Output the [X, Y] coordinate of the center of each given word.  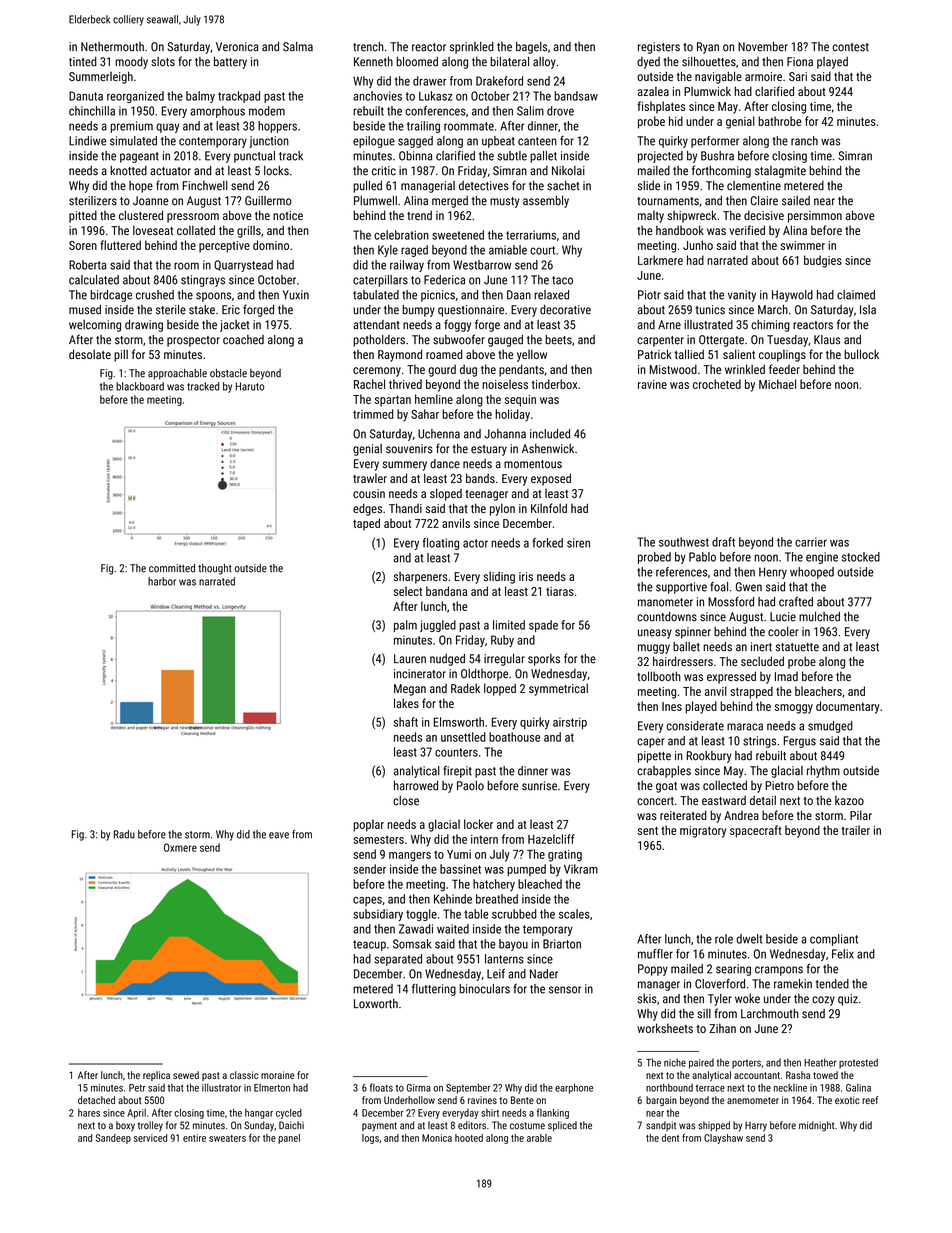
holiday [512, 415]
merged [450, 202]
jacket [234, 326]
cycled [289, 1114]
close [406, 801]
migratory [703, 832]
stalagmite [780, 172]
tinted [83, 62]
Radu [124, 834]
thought [215, 569]
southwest [684, 542]
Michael [777, 384]
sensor [565, 990]
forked [547, 543]
